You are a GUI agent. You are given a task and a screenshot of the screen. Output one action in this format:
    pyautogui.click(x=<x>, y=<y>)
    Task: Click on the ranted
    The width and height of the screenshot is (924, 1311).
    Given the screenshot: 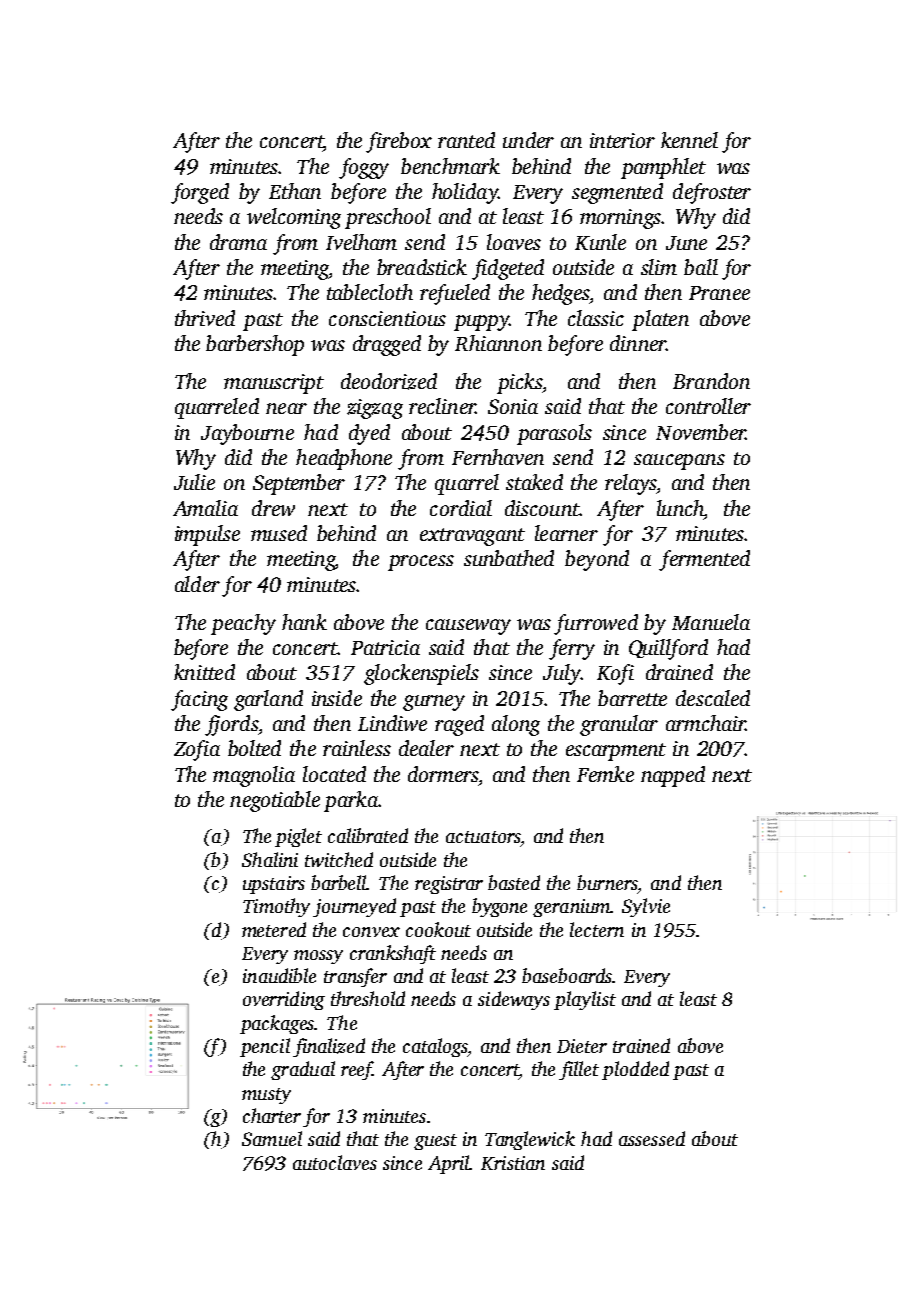 What is the action you would take?
    pyautogui.click(x=466, y=140)
